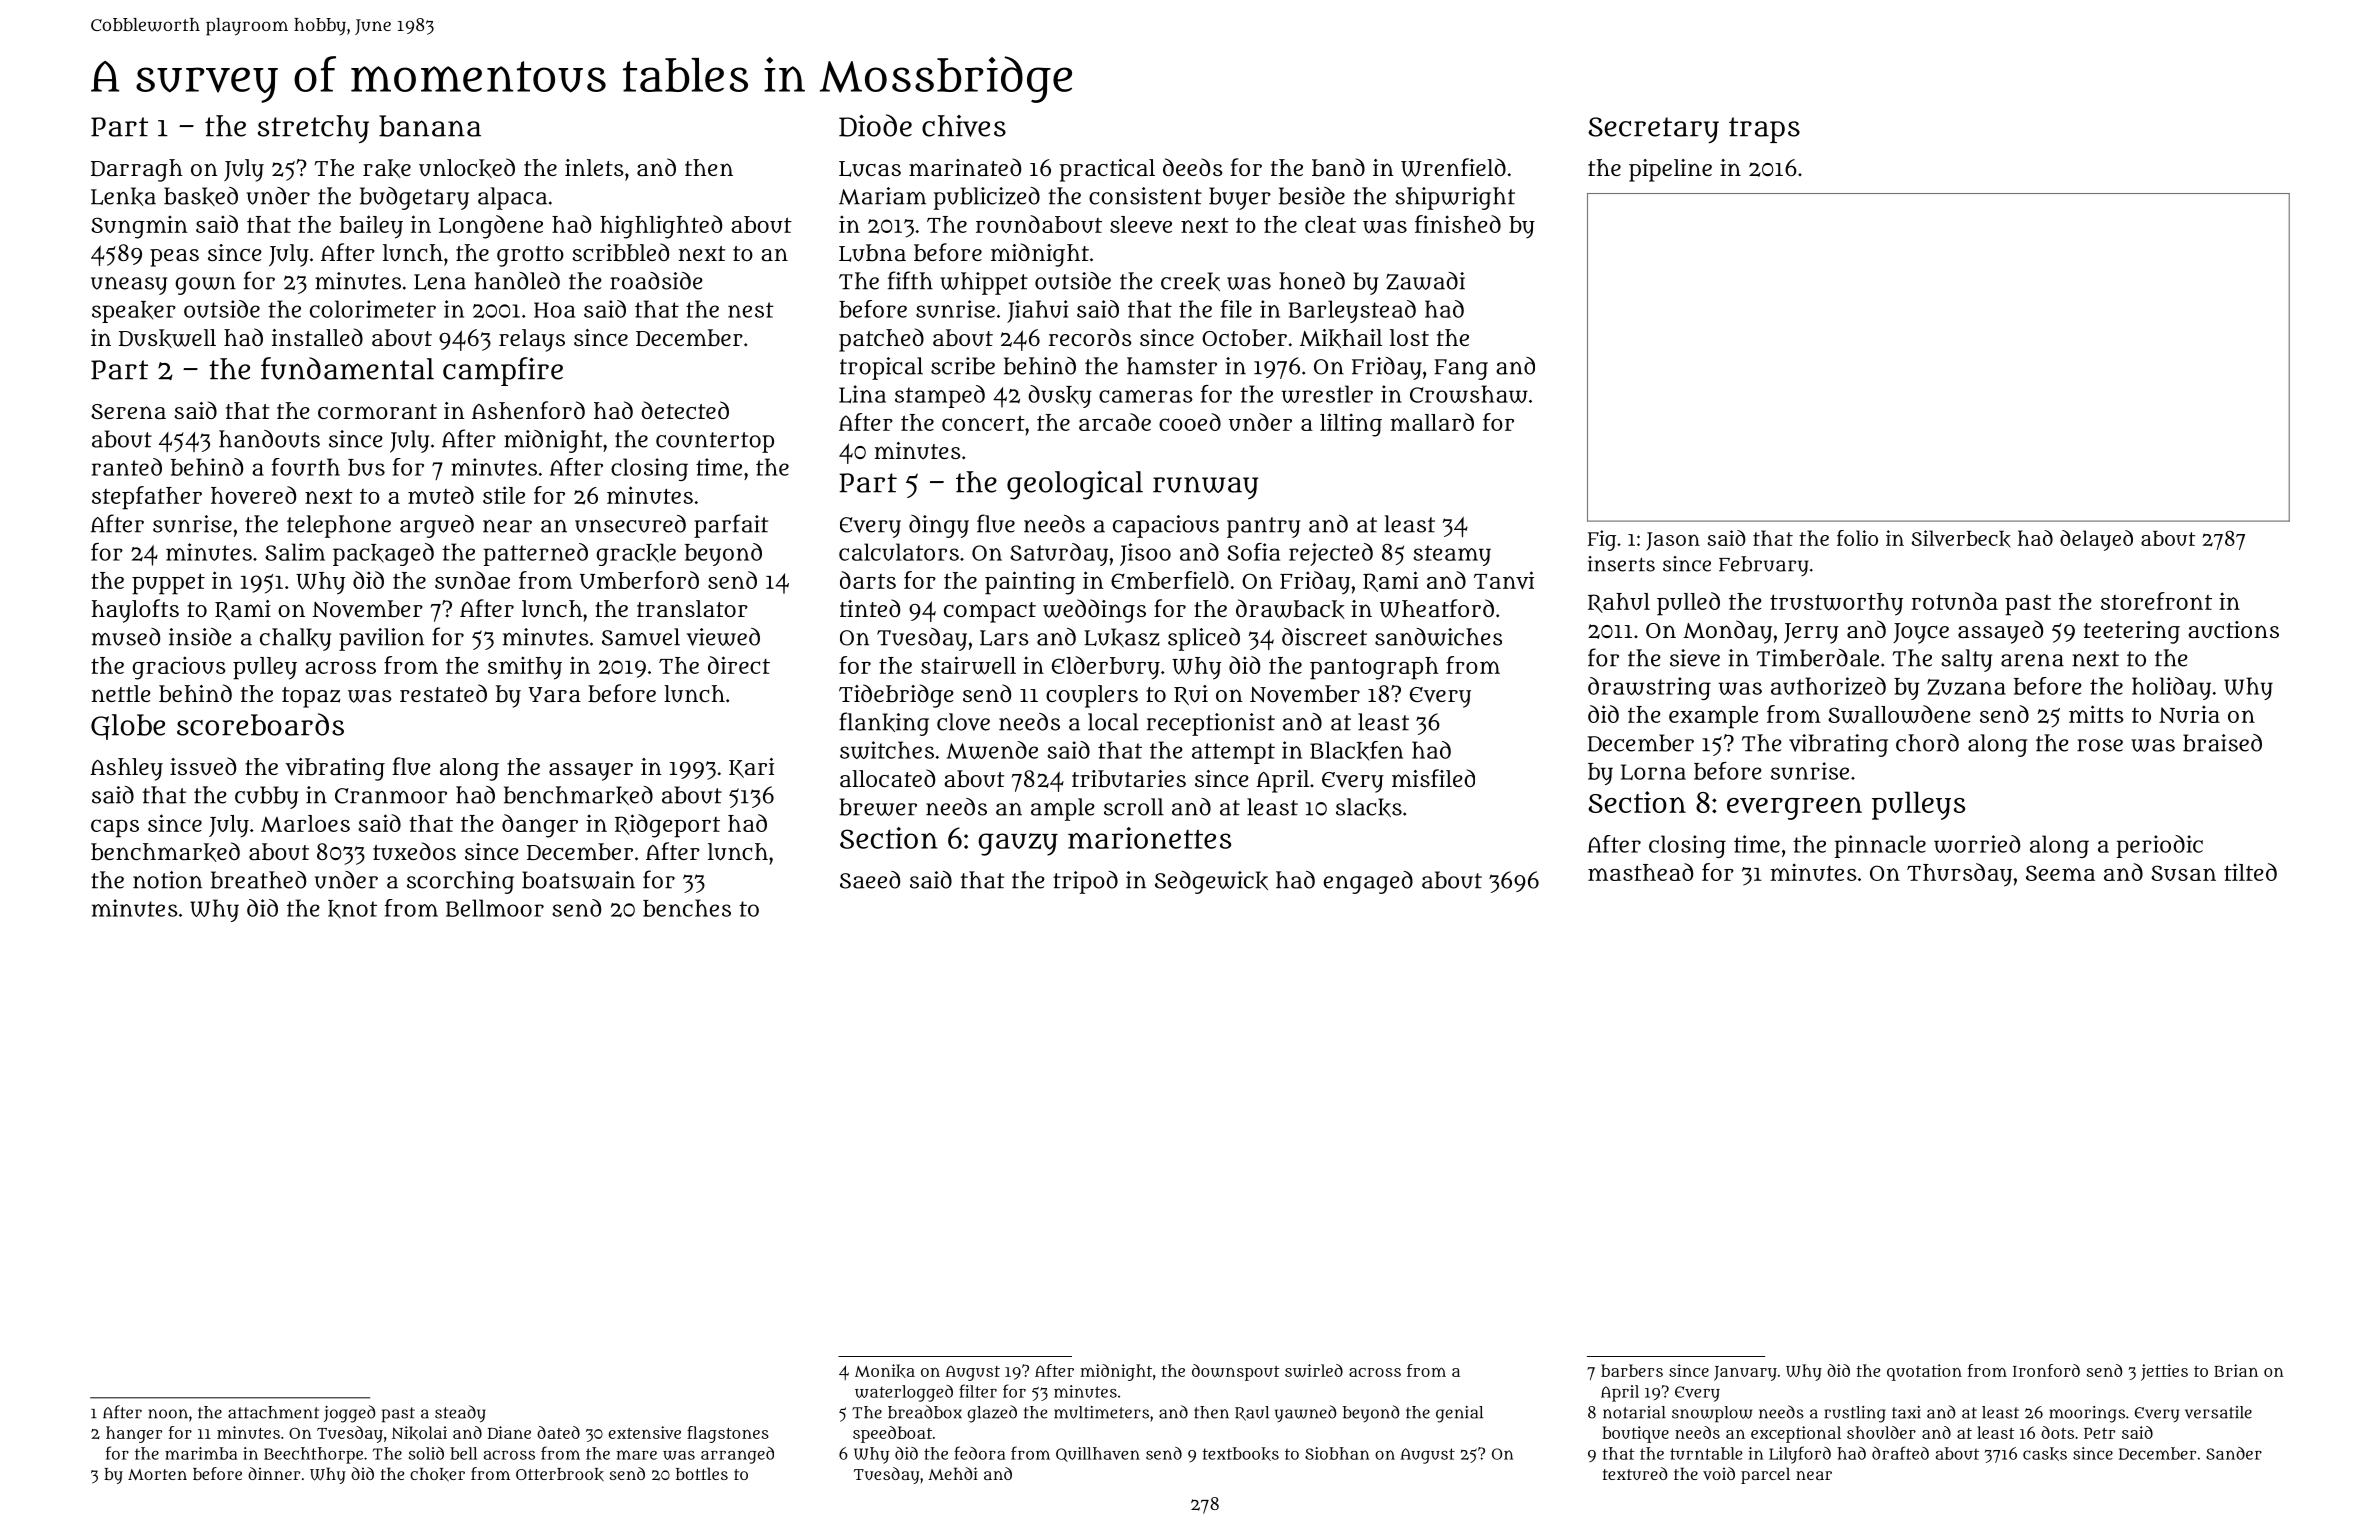  What do you see at coordinates (1330, 224) in the image?
I see `cleat` at bounding box center [1330, 224].
